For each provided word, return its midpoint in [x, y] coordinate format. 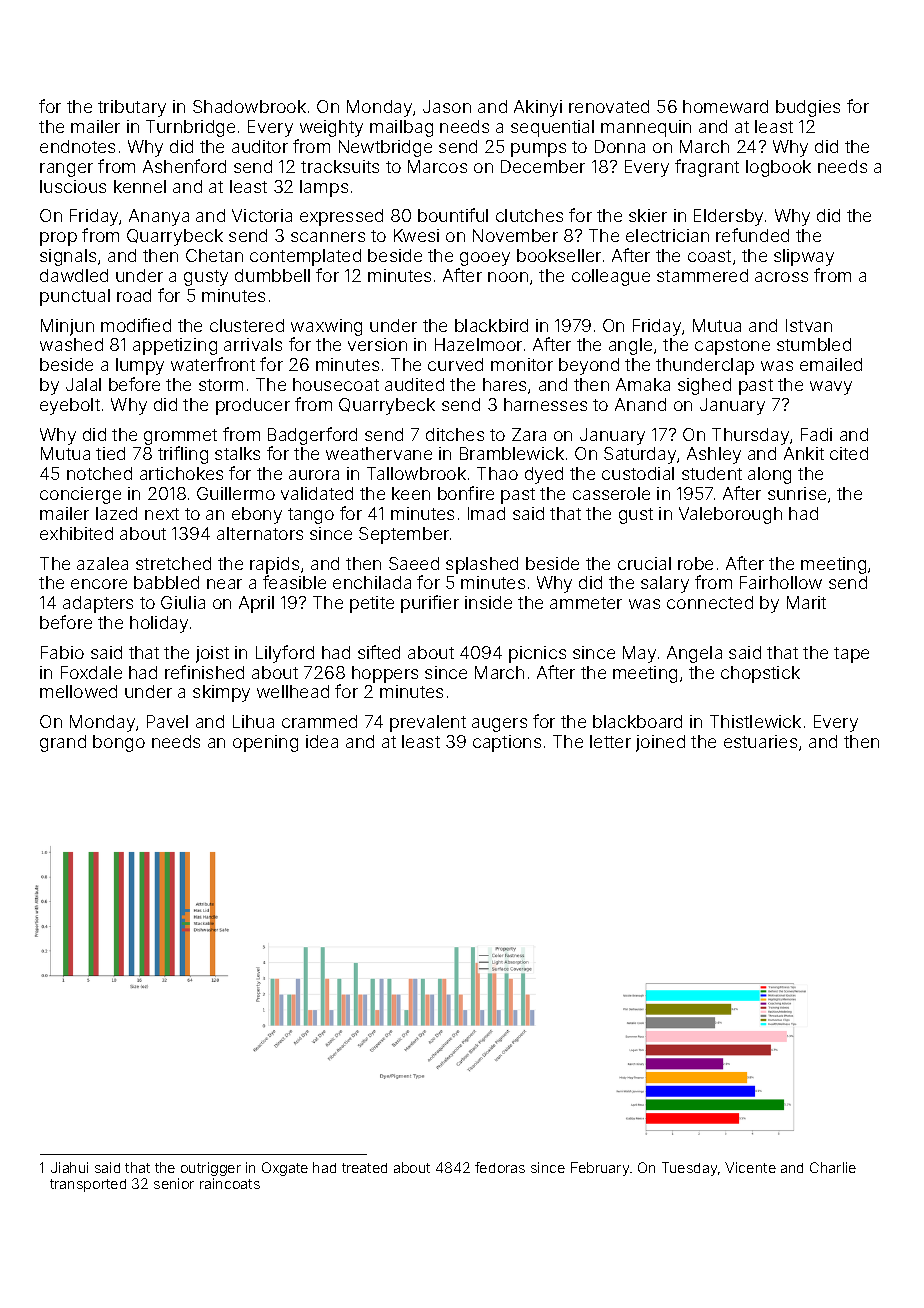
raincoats [230, 1183]
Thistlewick [755, 721]
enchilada [372, 582]
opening [265, 743]
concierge [80, 495]
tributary [132, 108]
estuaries [760, 741]
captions [507, 743]
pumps [538, 150]
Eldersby [728, 217]
